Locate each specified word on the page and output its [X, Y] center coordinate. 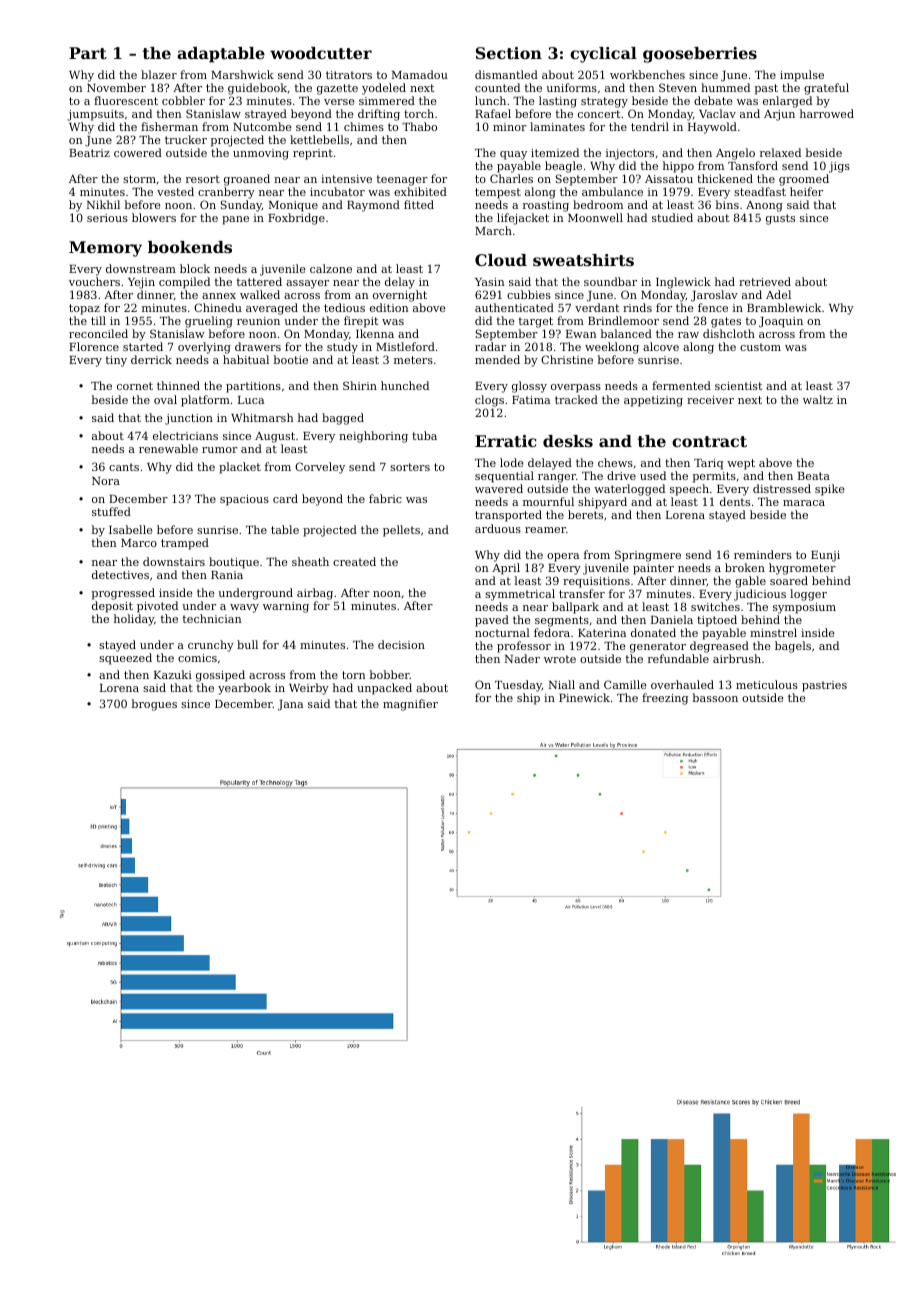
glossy [529, 387]
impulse [802, 76]
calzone [331, 268]
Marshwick [242, 74]
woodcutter [321, 53]
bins [727, 204]
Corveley [320, 468]
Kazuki [173, 674]
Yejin [141, 283]
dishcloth [729, 333]
